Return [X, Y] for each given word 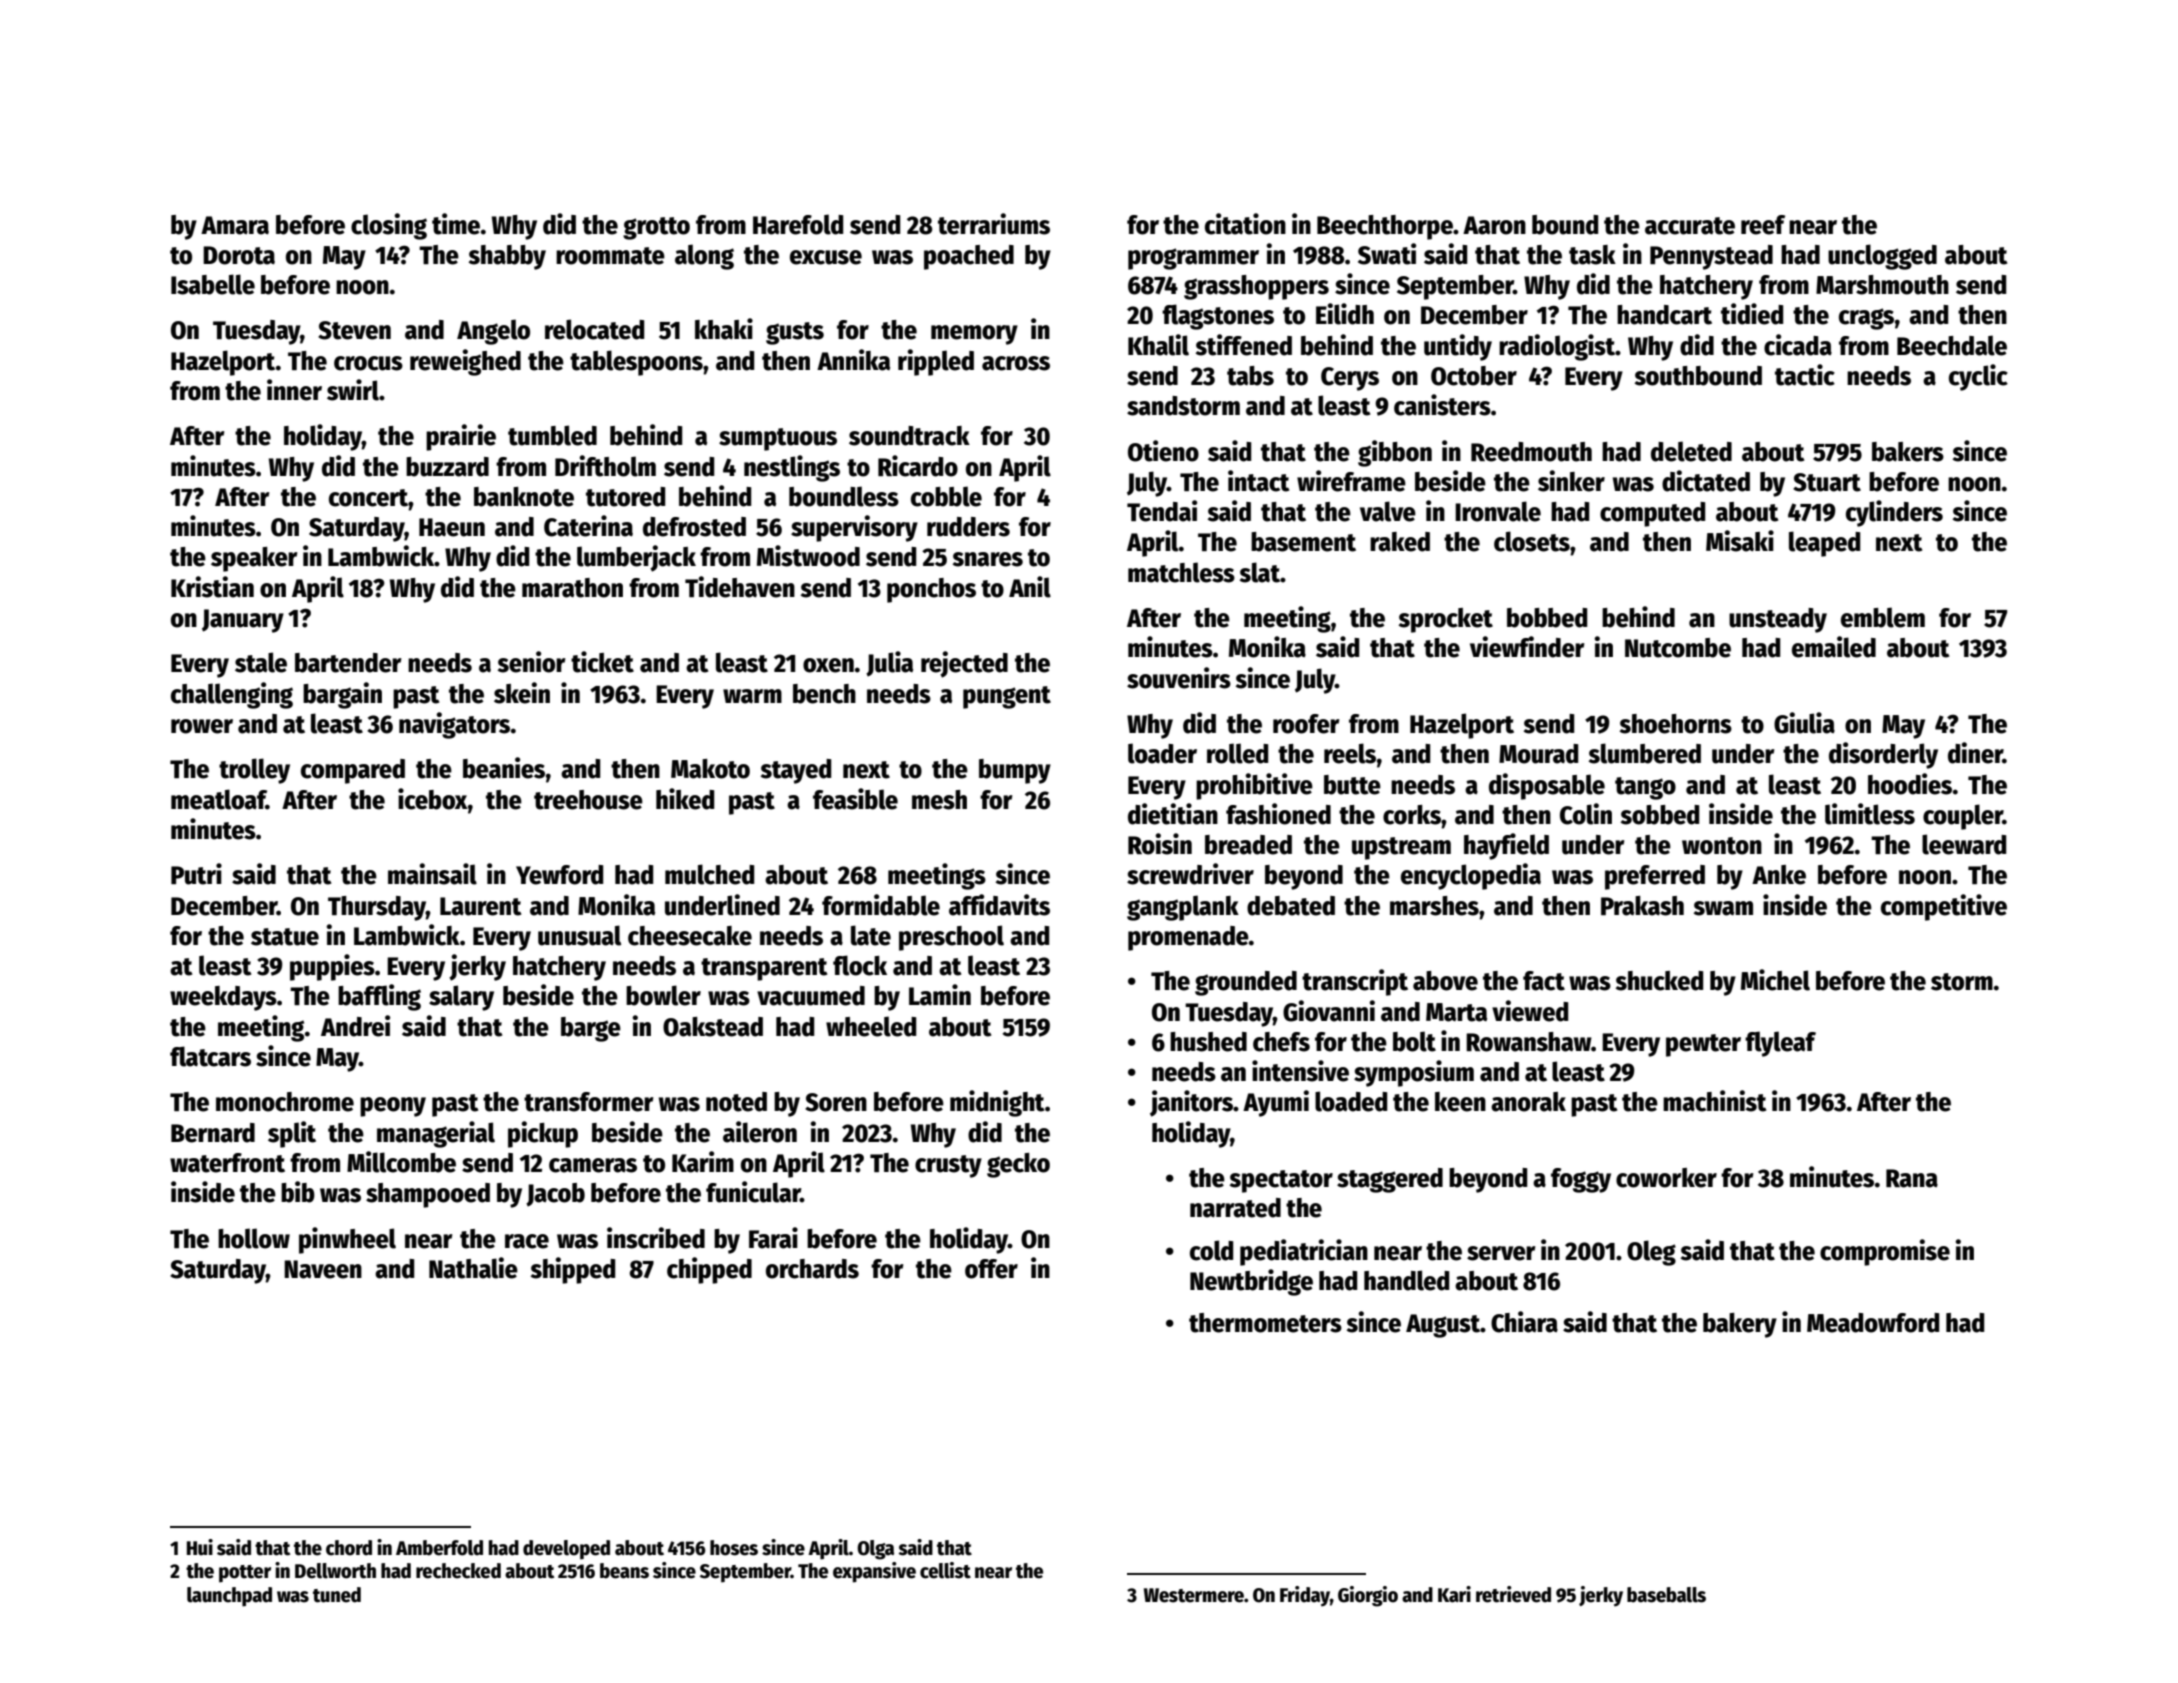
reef [1763, 225]
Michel [1775, 980]
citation [1245, 224]
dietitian [1173, 814]
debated [1291, 906]
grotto [656, 228]
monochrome [285, 1102]
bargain [342, 695]
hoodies [1910, 784]
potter [245, 1574]
